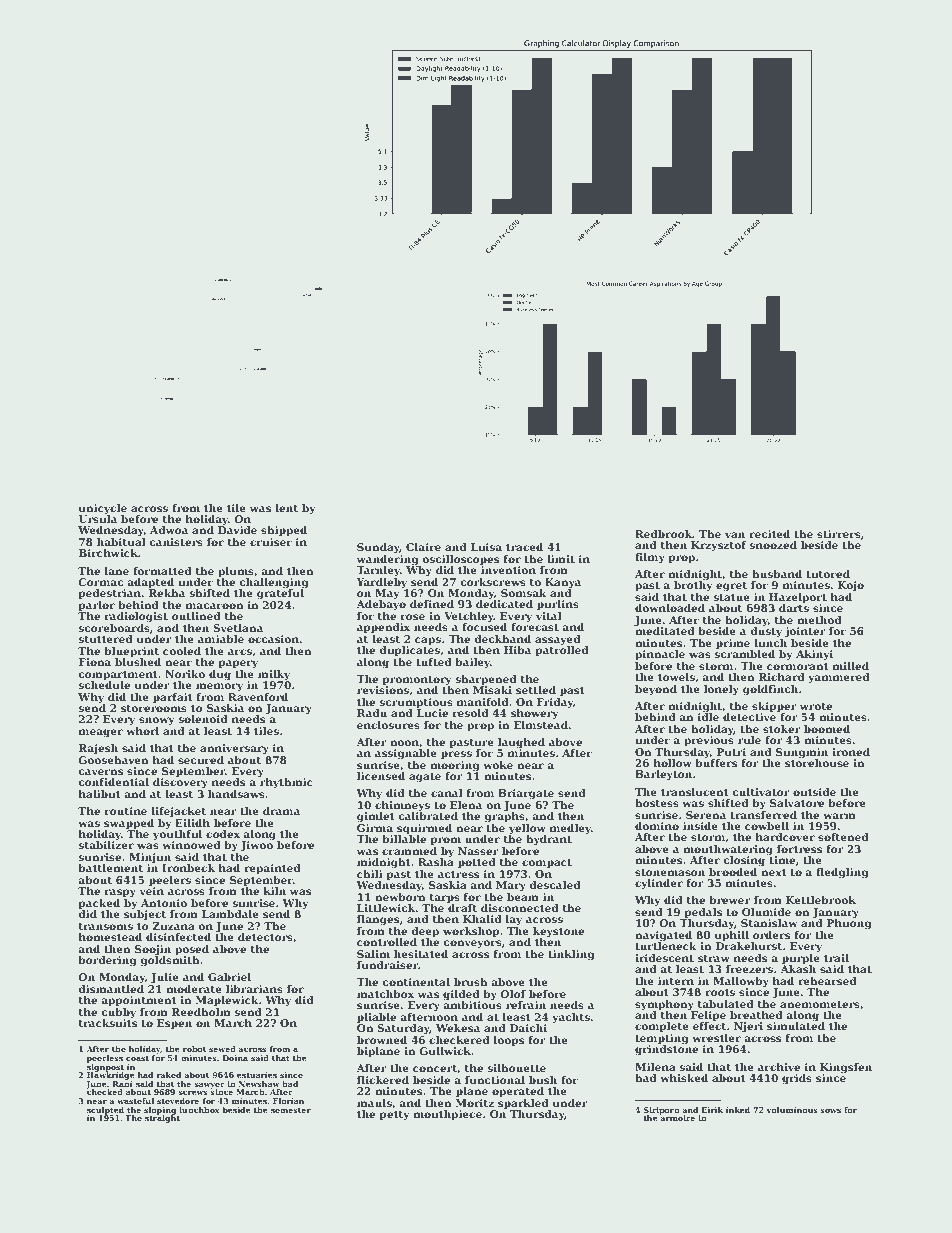 This screenshot has height=1233, width=952. I want to click on bordering, so click(107, 961).
